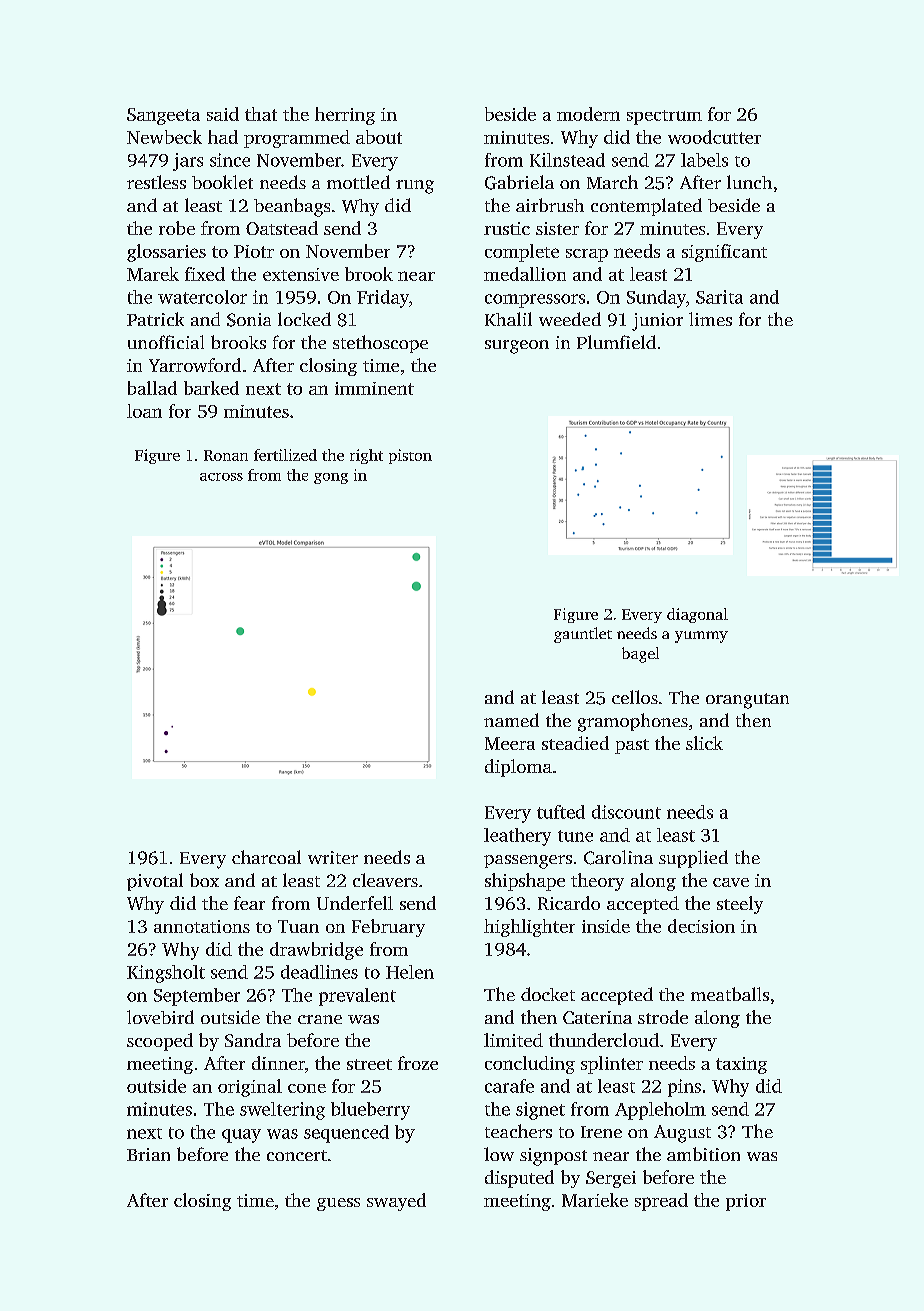 The height and width of the screenshot is (1311, 924). Describe the element at coordinates (664, 117) in the screenshot. I see `spectrum` at that location.
